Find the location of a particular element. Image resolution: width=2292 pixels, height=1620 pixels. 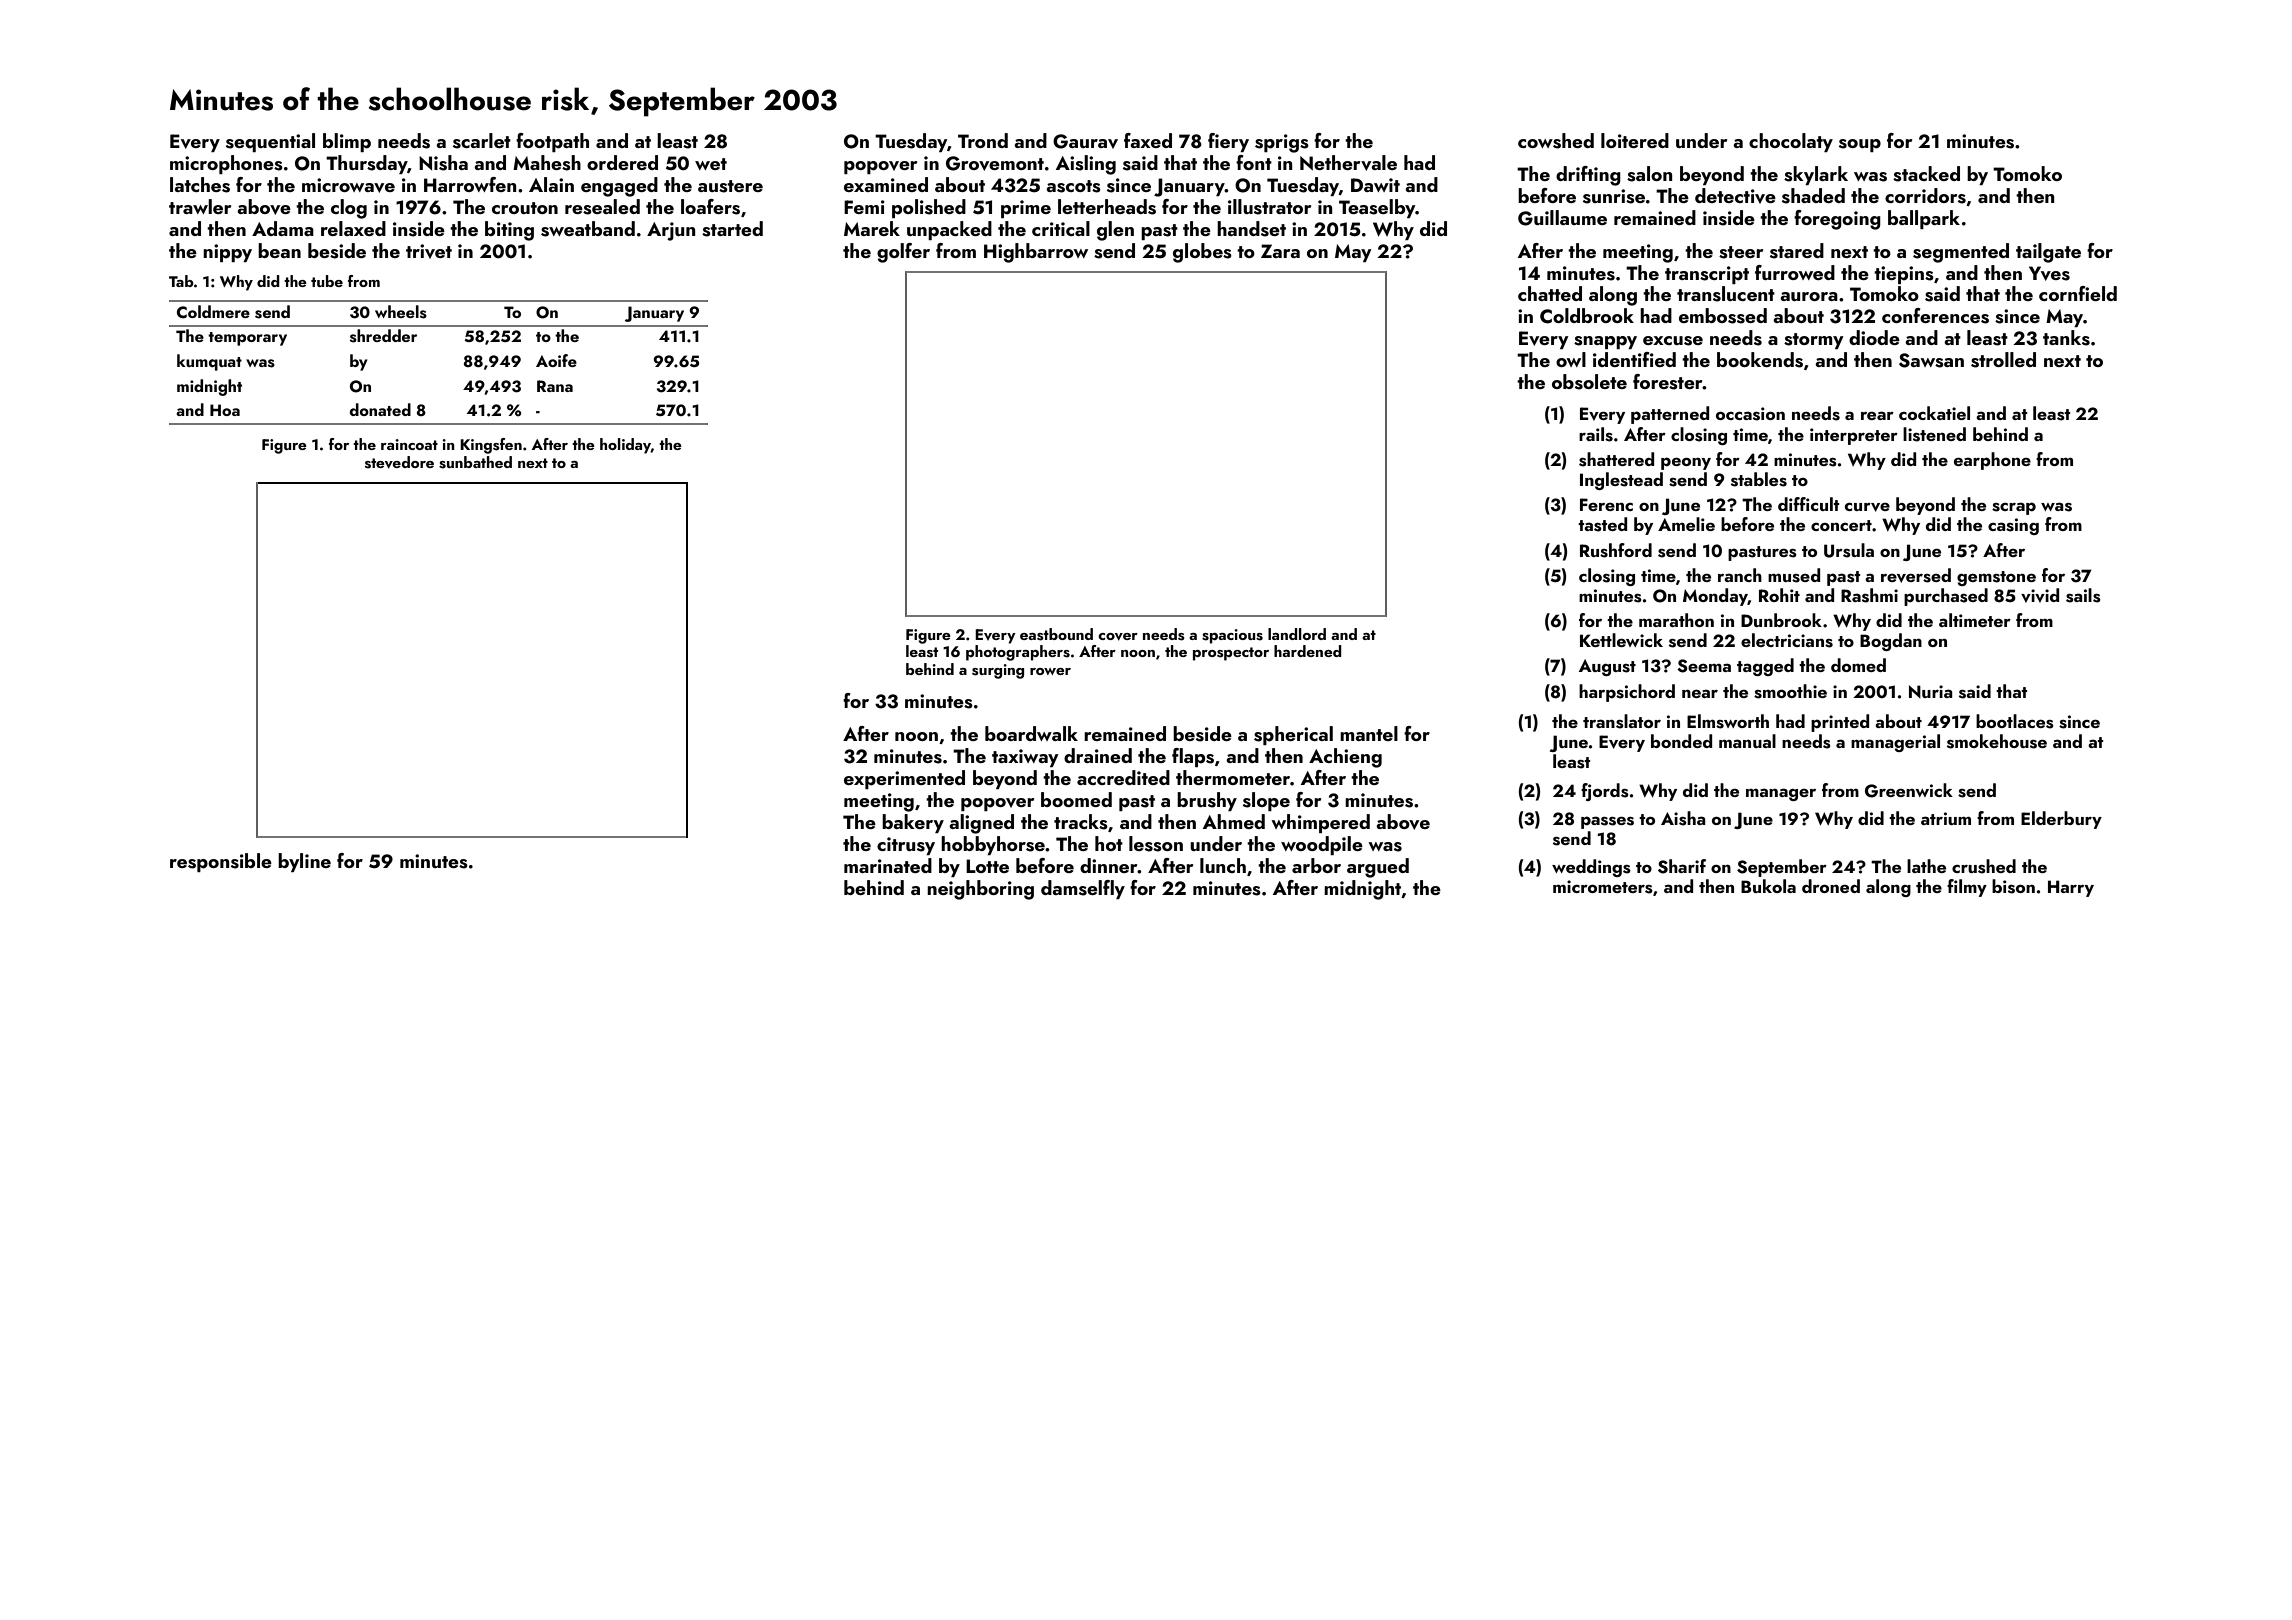

photographers is located at coordinates (1018, 653).
